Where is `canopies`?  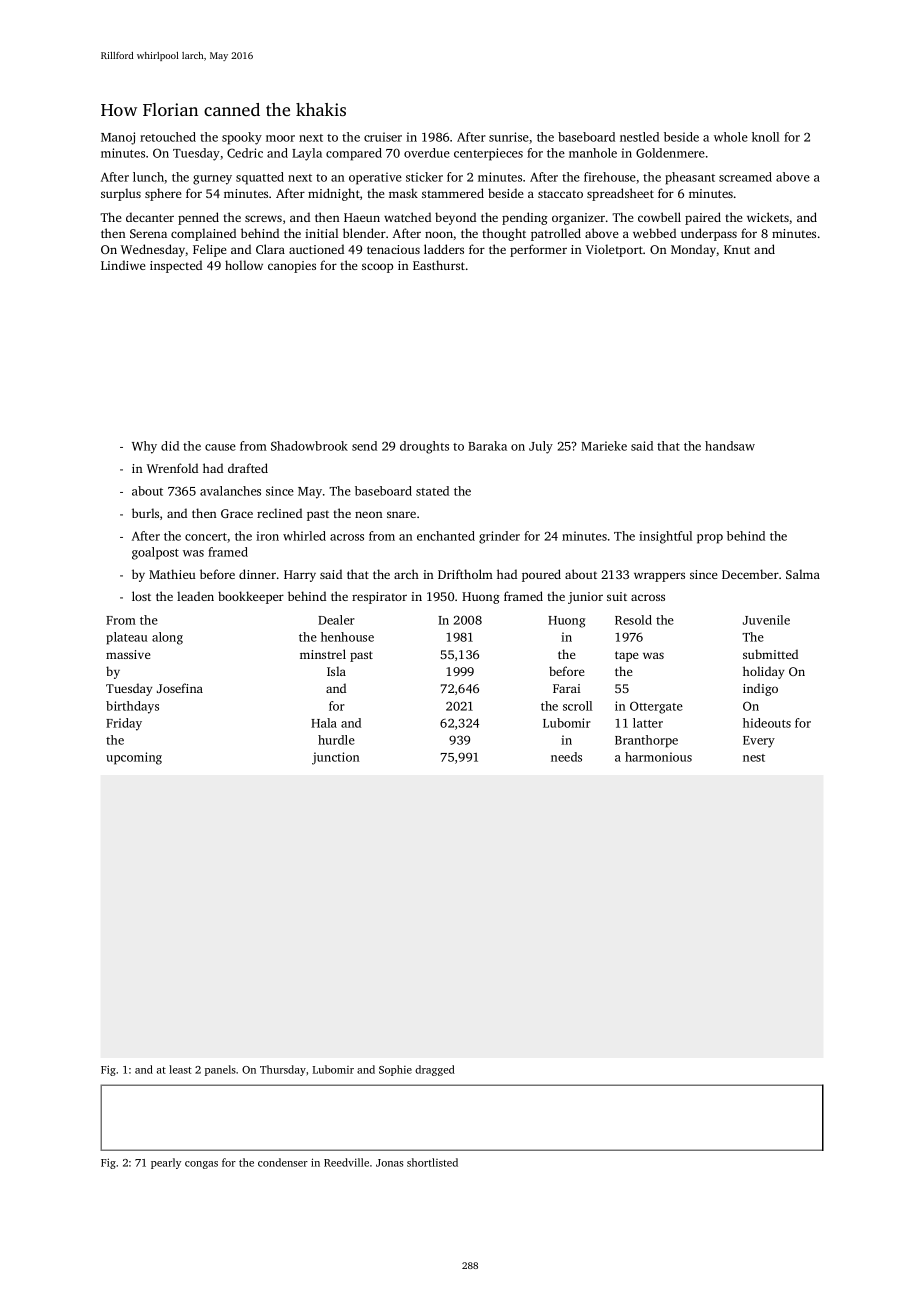
canopies is located at coordinates (292, 267).
